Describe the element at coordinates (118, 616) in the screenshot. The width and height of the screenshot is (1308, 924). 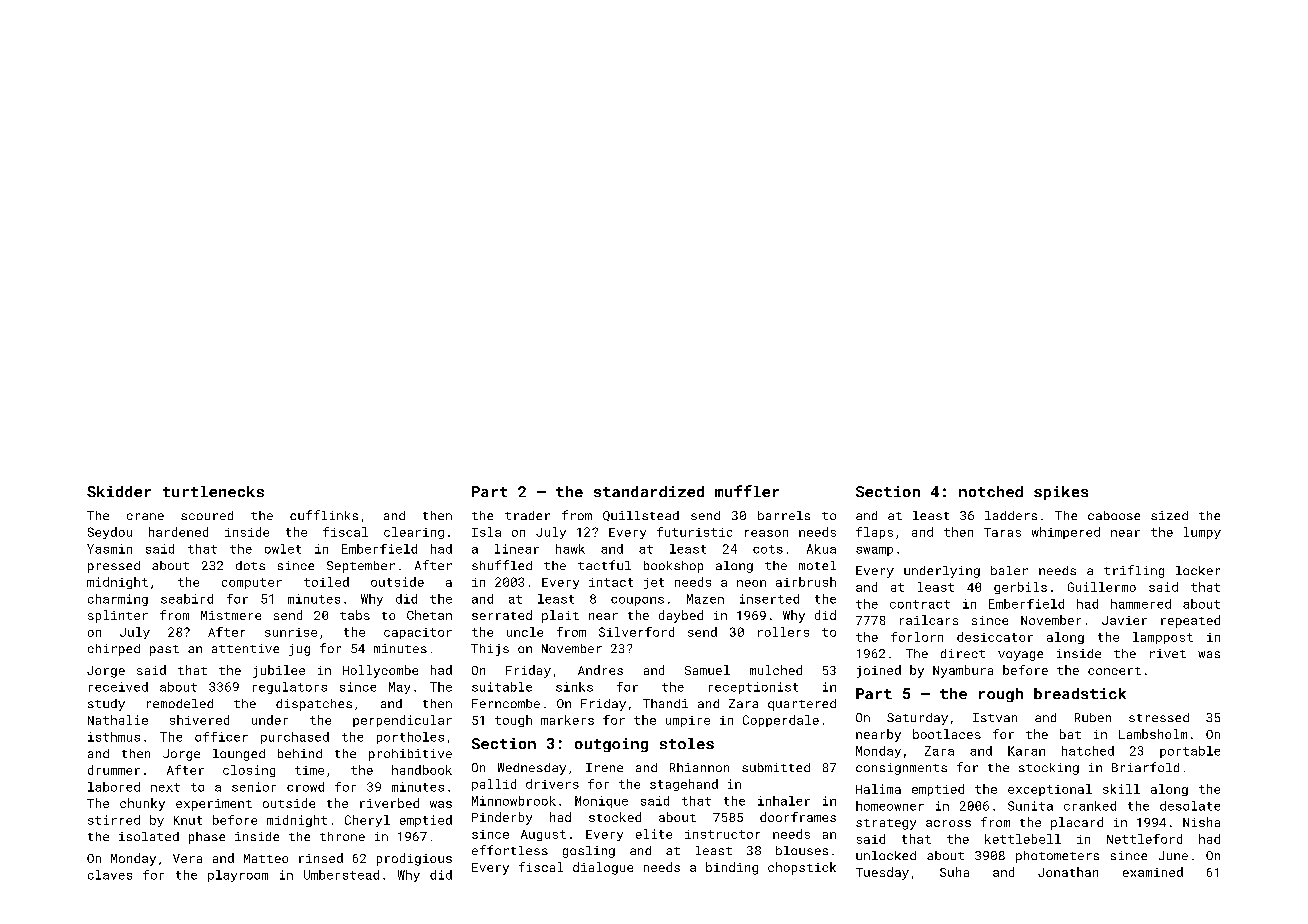
I see `splinter` at that location.
